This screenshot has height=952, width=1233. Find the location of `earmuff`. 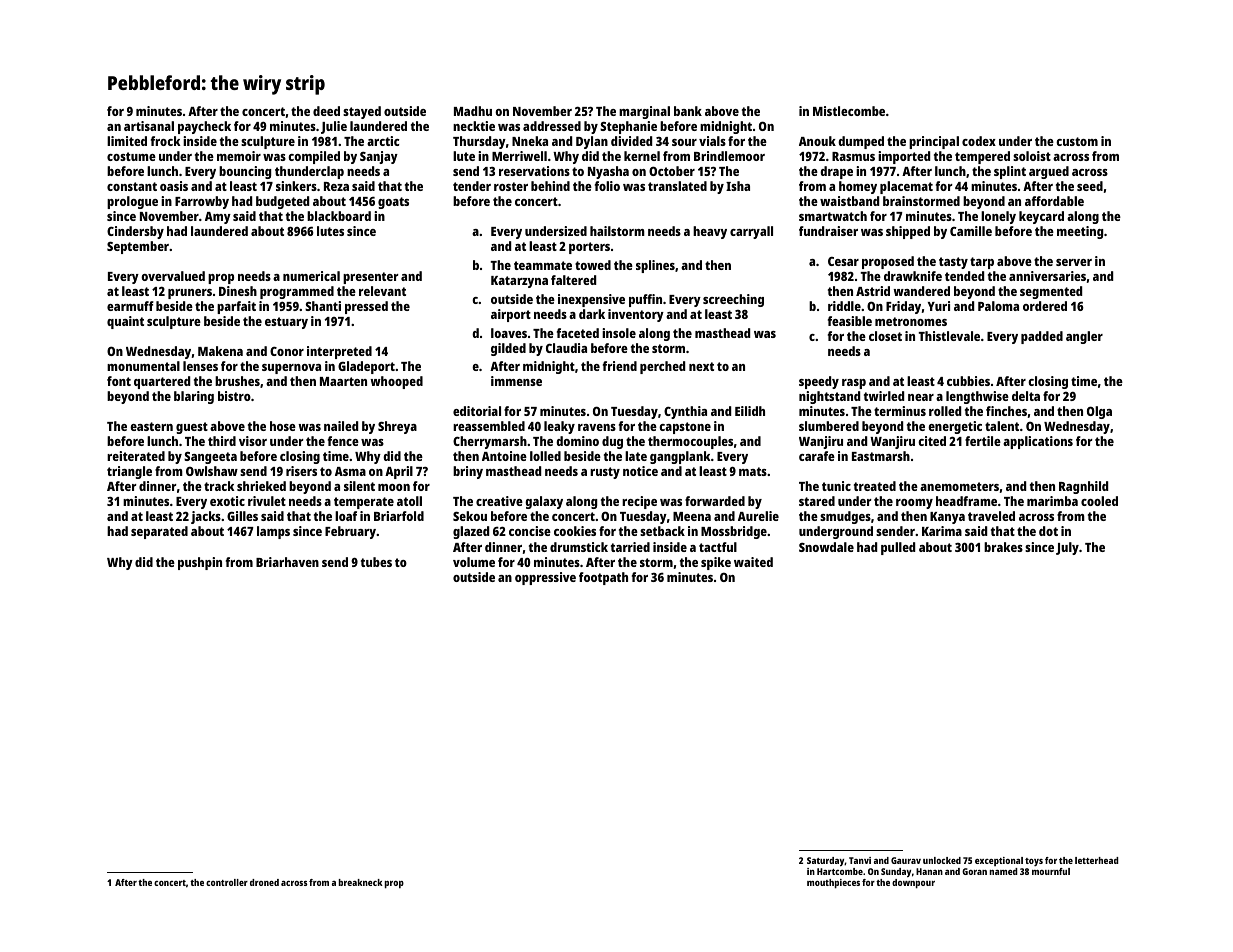

earmuff is located at coordinates (130, 306).
